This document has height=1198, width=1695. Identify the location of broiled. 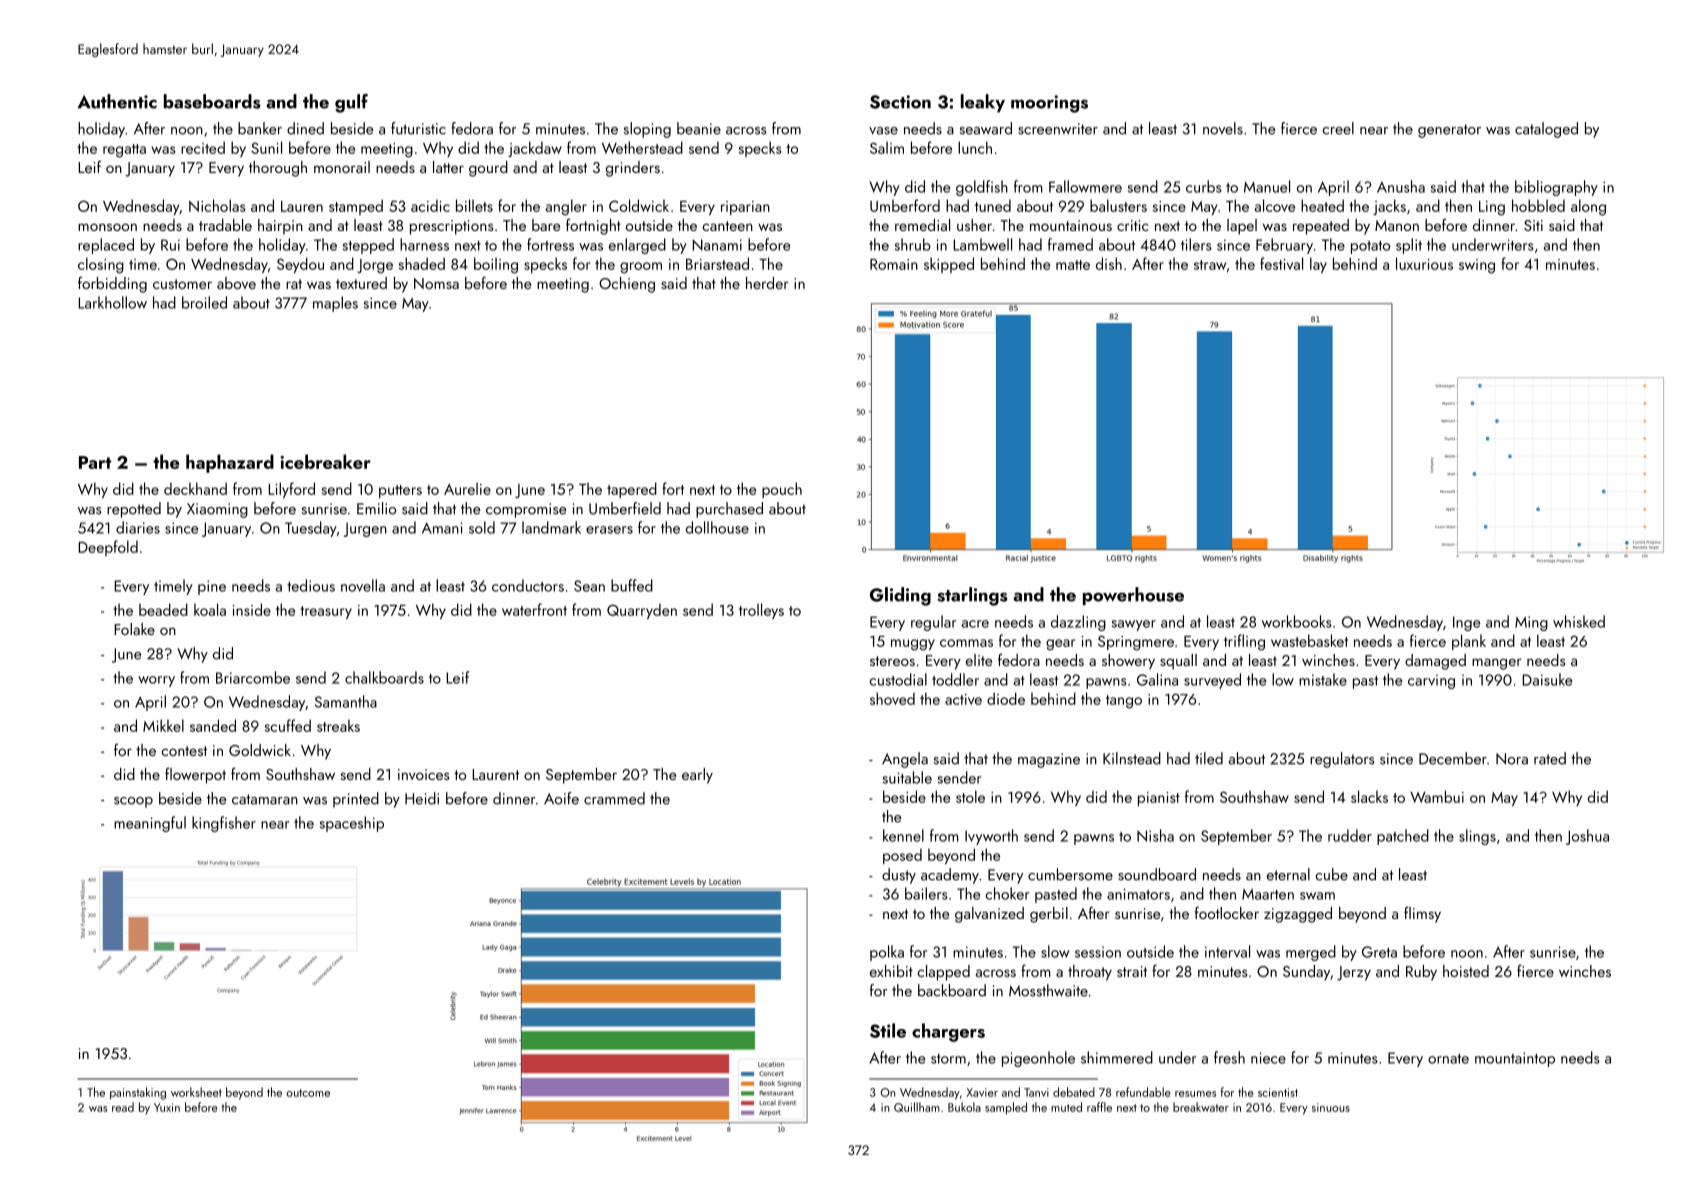
(204, 302).
